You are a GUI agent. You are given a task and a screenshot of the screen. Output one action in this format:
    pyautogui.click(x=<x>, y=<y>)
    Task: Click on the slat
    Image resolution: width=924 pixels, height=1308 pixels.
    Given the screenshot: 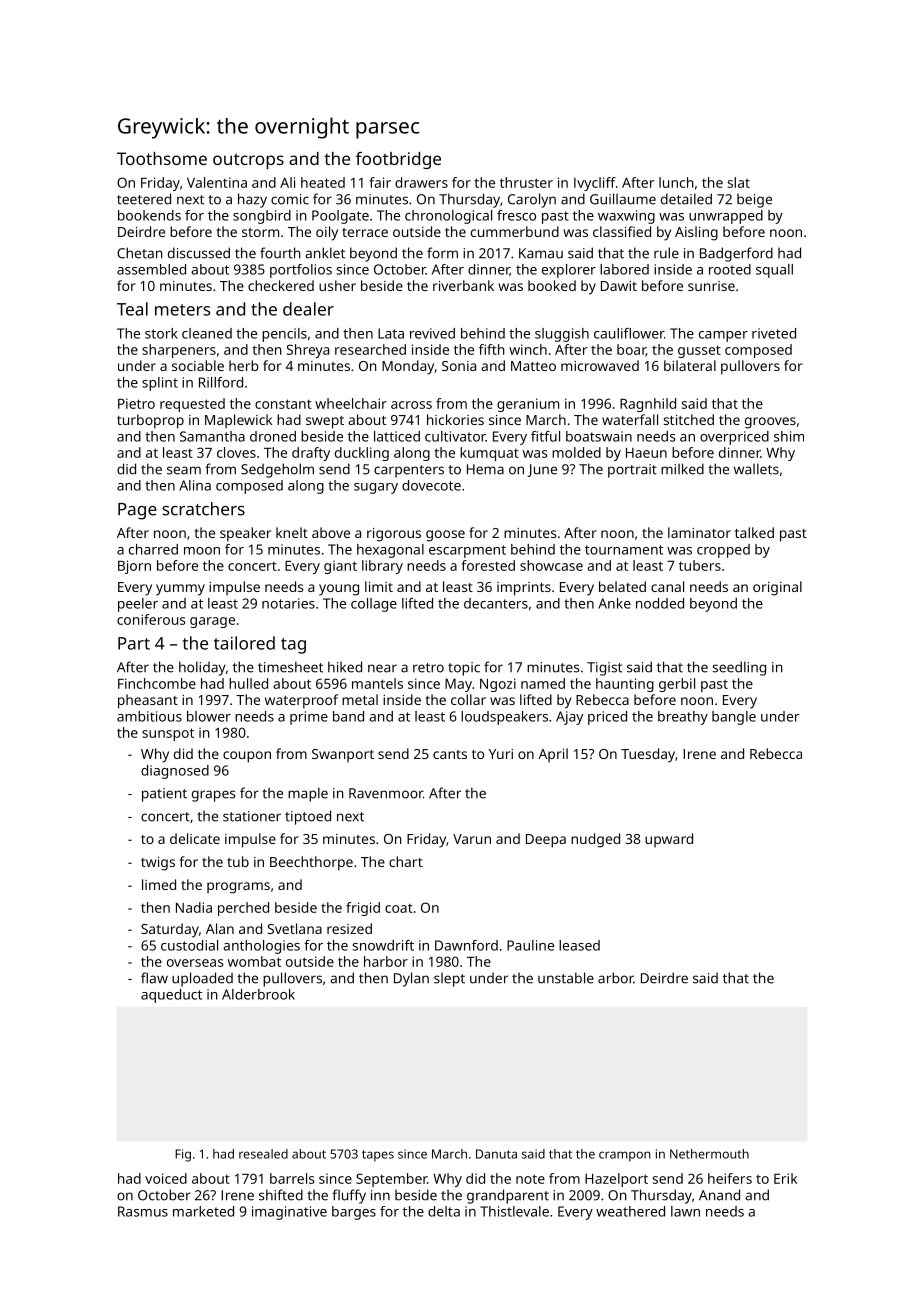 What is the action you would take?
    pyautogui.click(x=739, y=182)
